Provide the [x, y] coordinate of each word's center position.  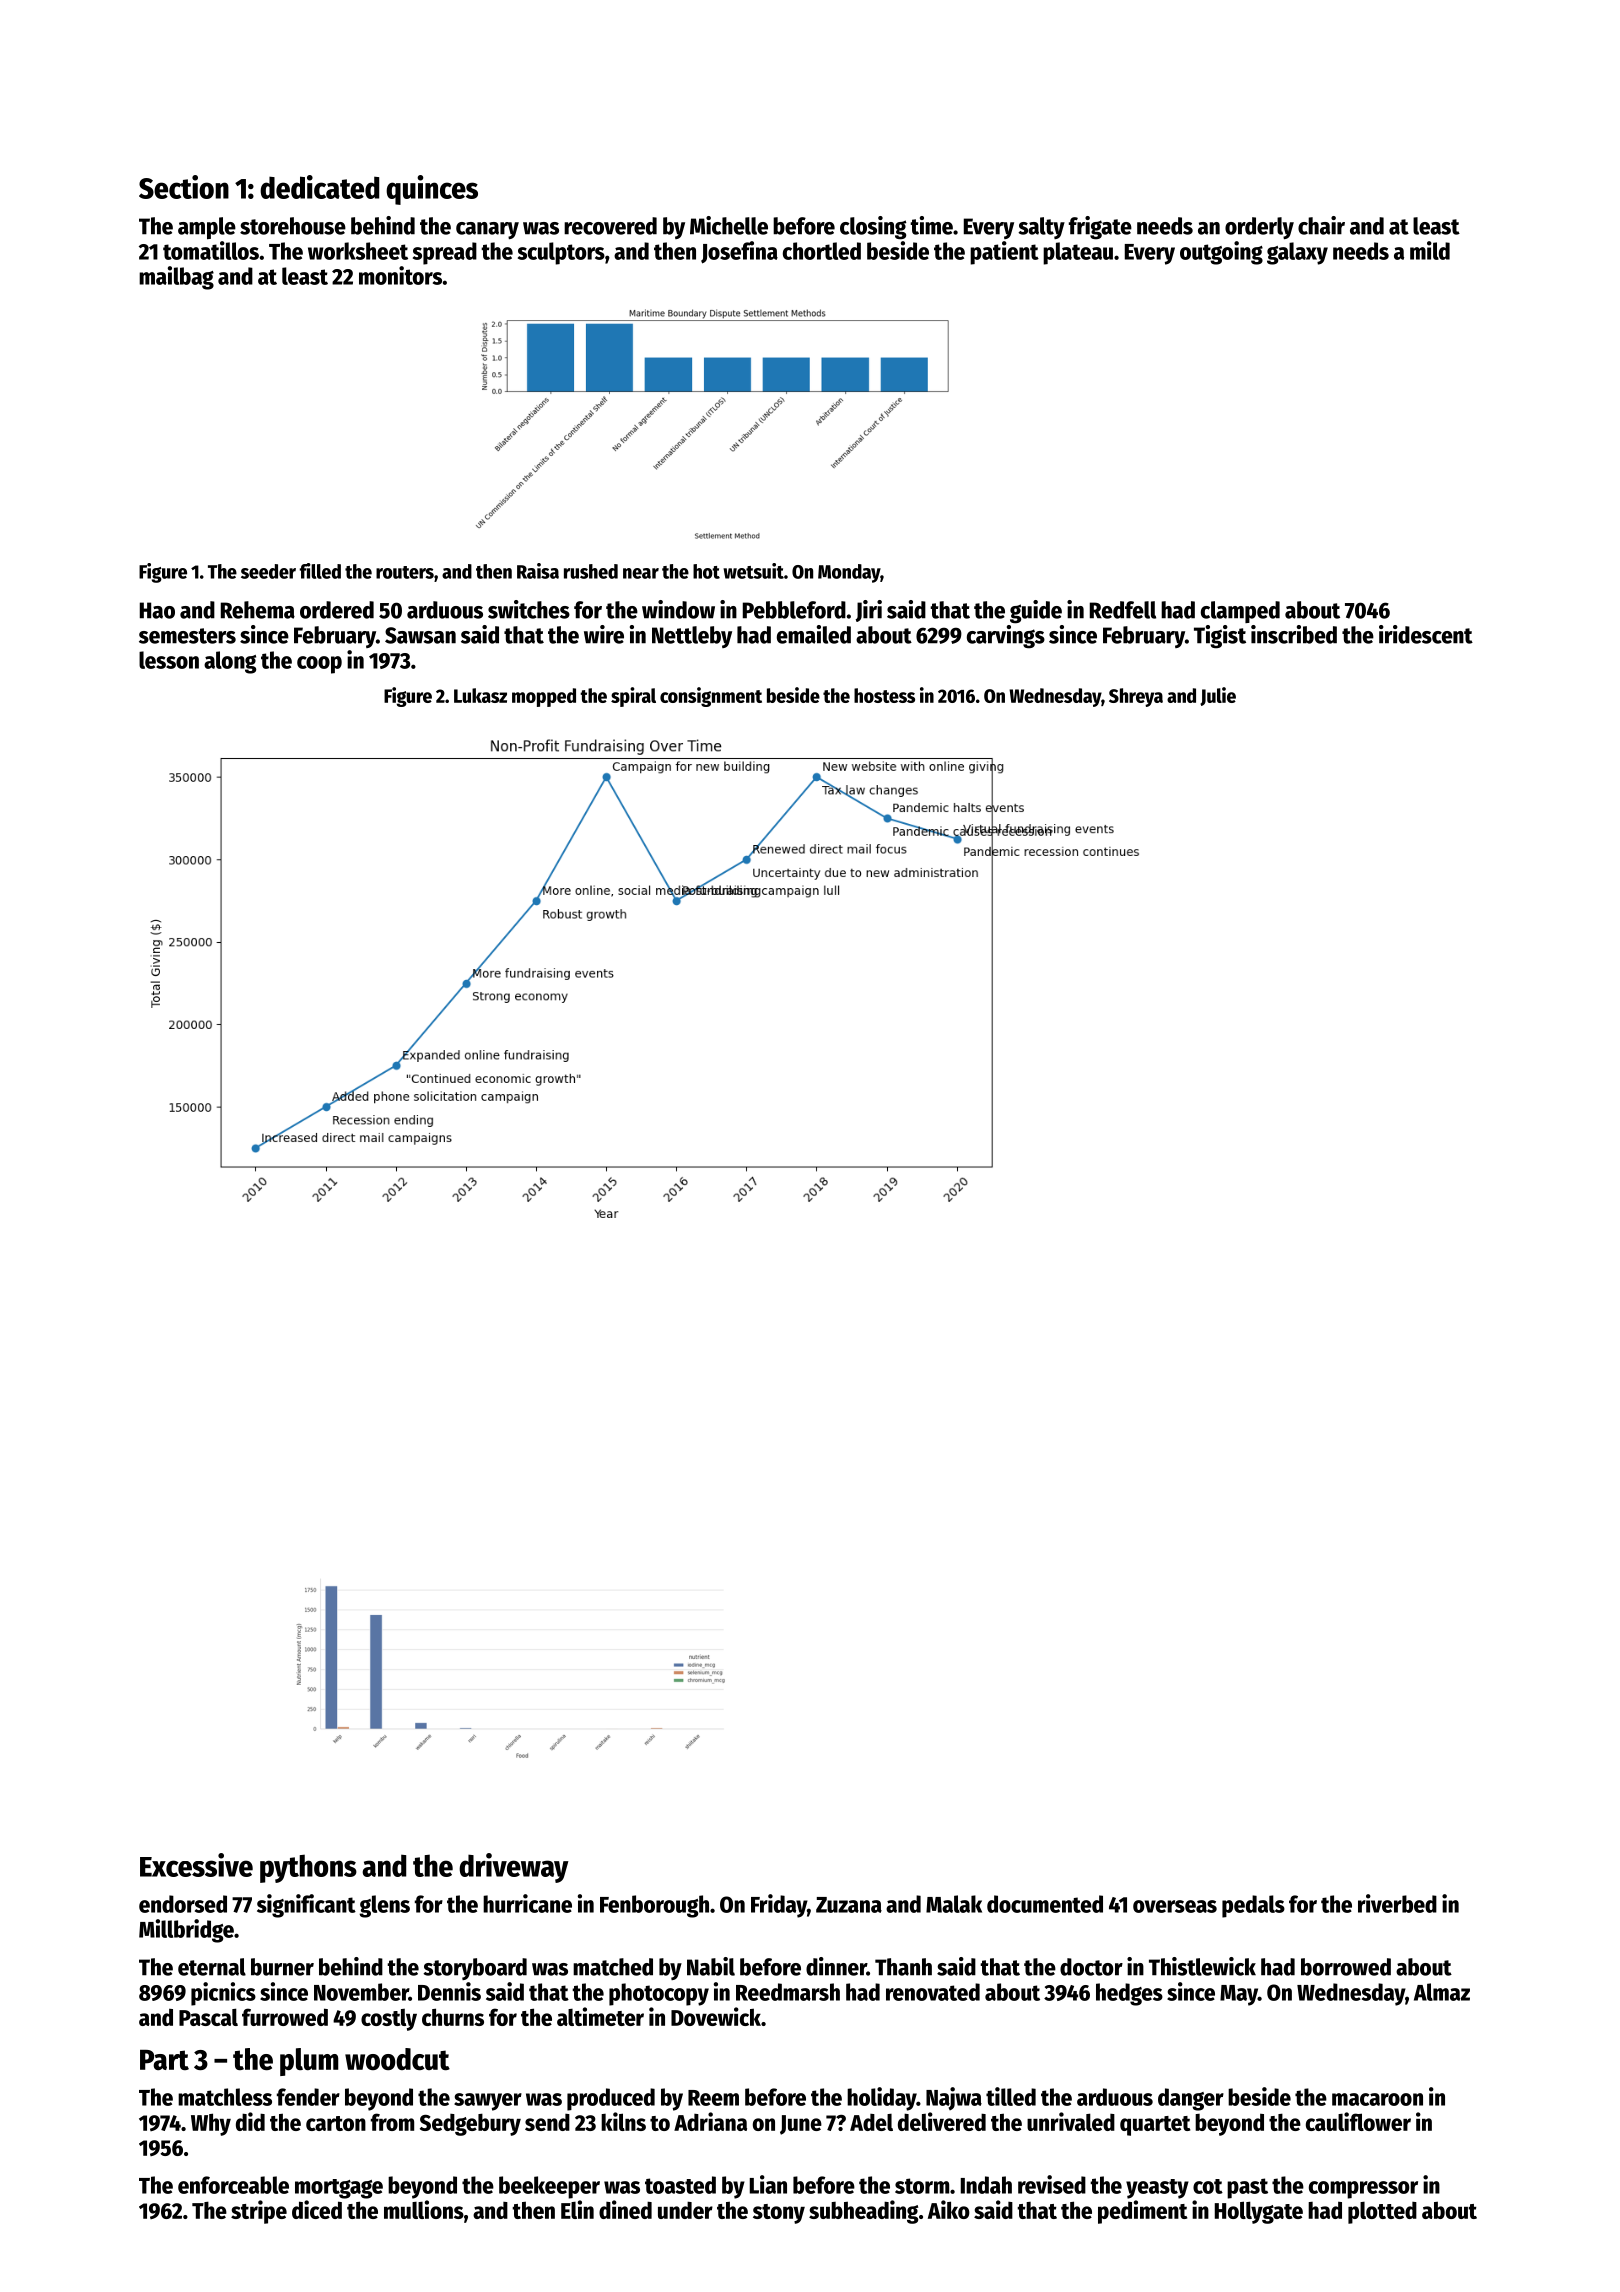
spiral [633, 697]
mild [1430, 250]
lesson [169, 660]
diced [317, 2209]
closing [873, 228]
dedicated [319, 187]
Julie [1218, 696]
